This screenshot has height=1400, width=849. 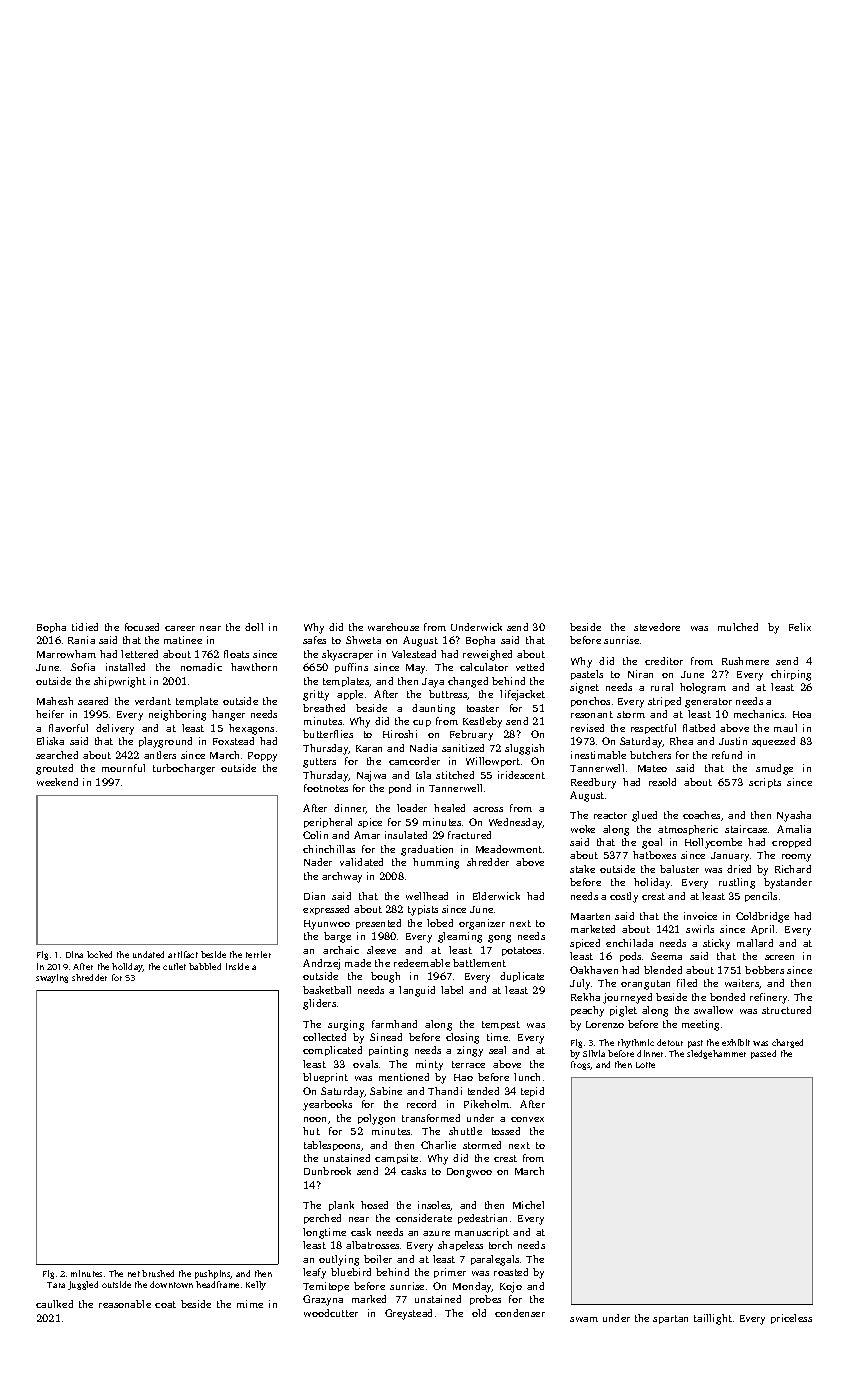 What do you see at coordinates (139, 654) in the screenshot?
I see `lettered` at bounding box center [139, 654].
